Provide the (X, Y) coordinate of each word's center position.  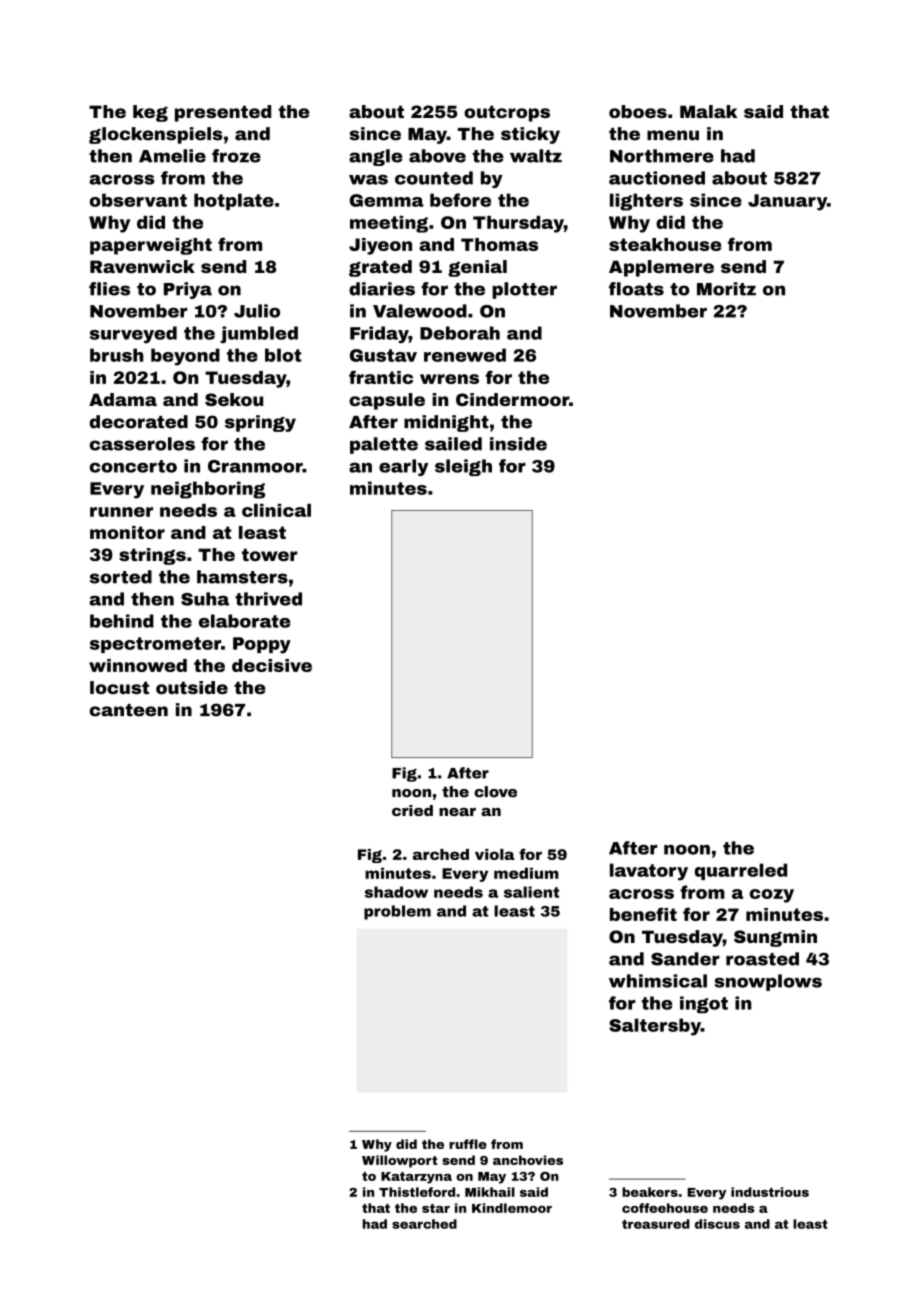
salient (532, 892)
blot (283, 355)
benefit (643, 914)
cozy (772, 896)
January (787, 202)
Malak (708, 111)
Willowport (400, 1161)
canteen (129, 710)
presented (223, 113)
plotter (524, 290)
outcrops (507, 113)
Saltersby (655, 1027)
